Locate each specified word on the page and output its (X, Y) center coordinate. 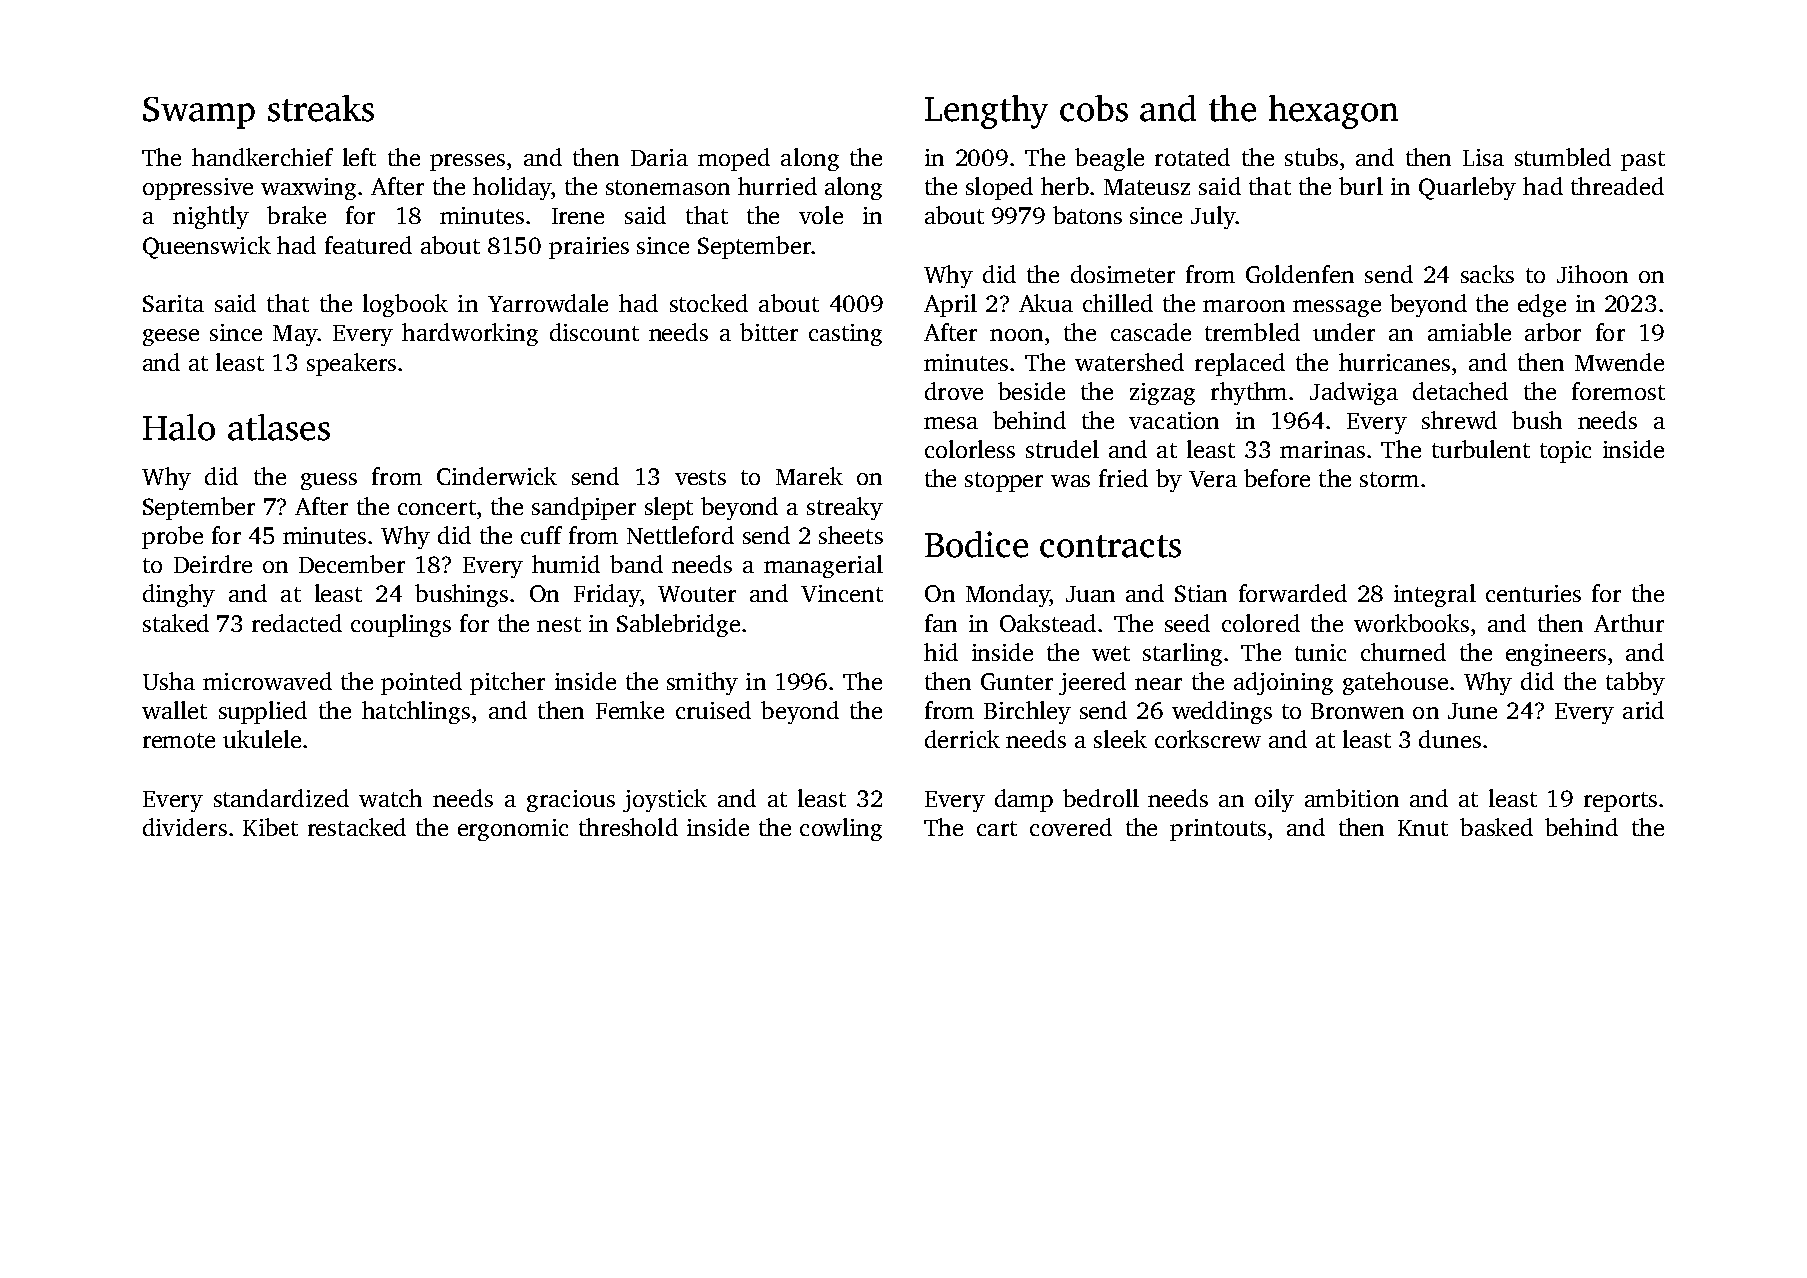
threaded (1617, 186)
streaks (321, 108)
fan (941, 623)
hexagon (1333, 112)
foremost (1618, 391)
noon (1016, 335)
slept (669, 508)
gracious (571, 801)
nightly (211, 217)
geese (171, 337)
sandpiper (584, 508)
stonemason (668, 187)
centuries (1533, 593)
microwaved (267, 681)
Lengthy (986, 112)
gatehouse (1395, 683)
